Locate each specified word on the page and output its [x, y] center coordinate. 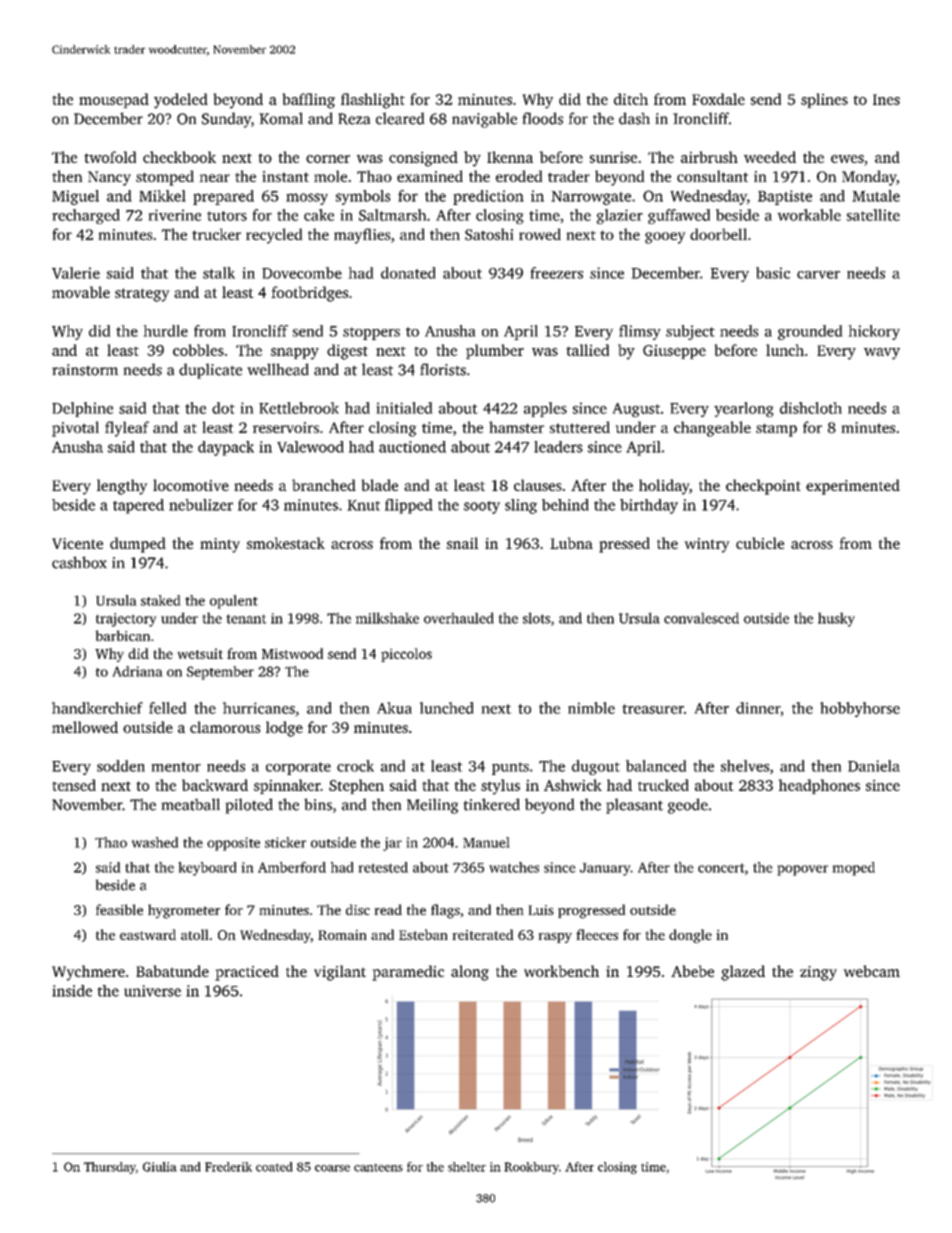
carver [818, 275]
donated [408, 273]
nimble [591, 708]
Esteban [423, 934]
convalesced [701, 618]
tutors [227, 216]
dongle [690, 936]
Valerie [76, 273]
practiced [247, 973]
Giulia [160, 1167]
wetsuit [200, 653]
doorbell [718, 234]
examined [430, 176]
